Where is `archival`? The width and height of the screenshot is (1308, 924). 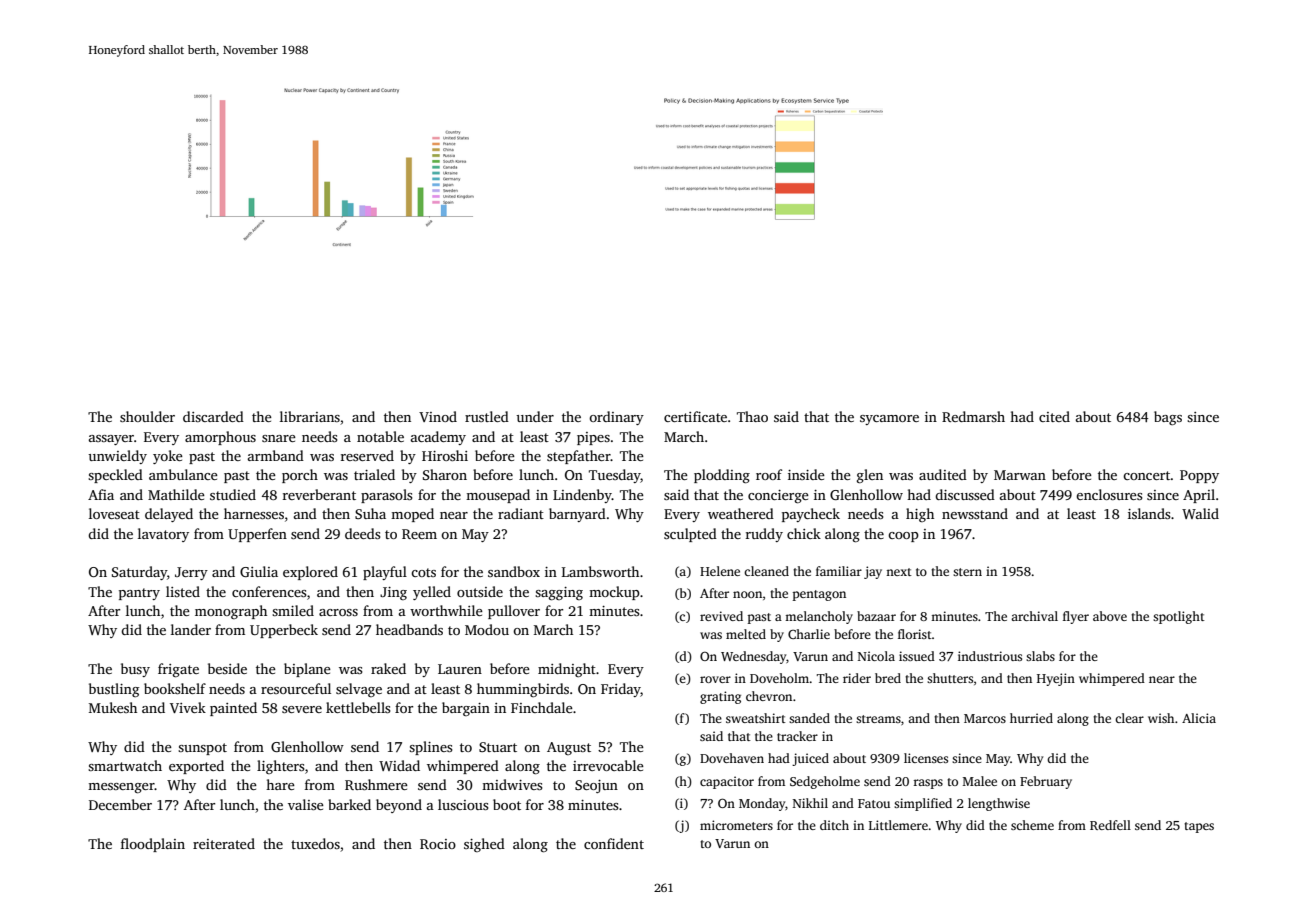
archival is located at coordinates (1034, 616).
